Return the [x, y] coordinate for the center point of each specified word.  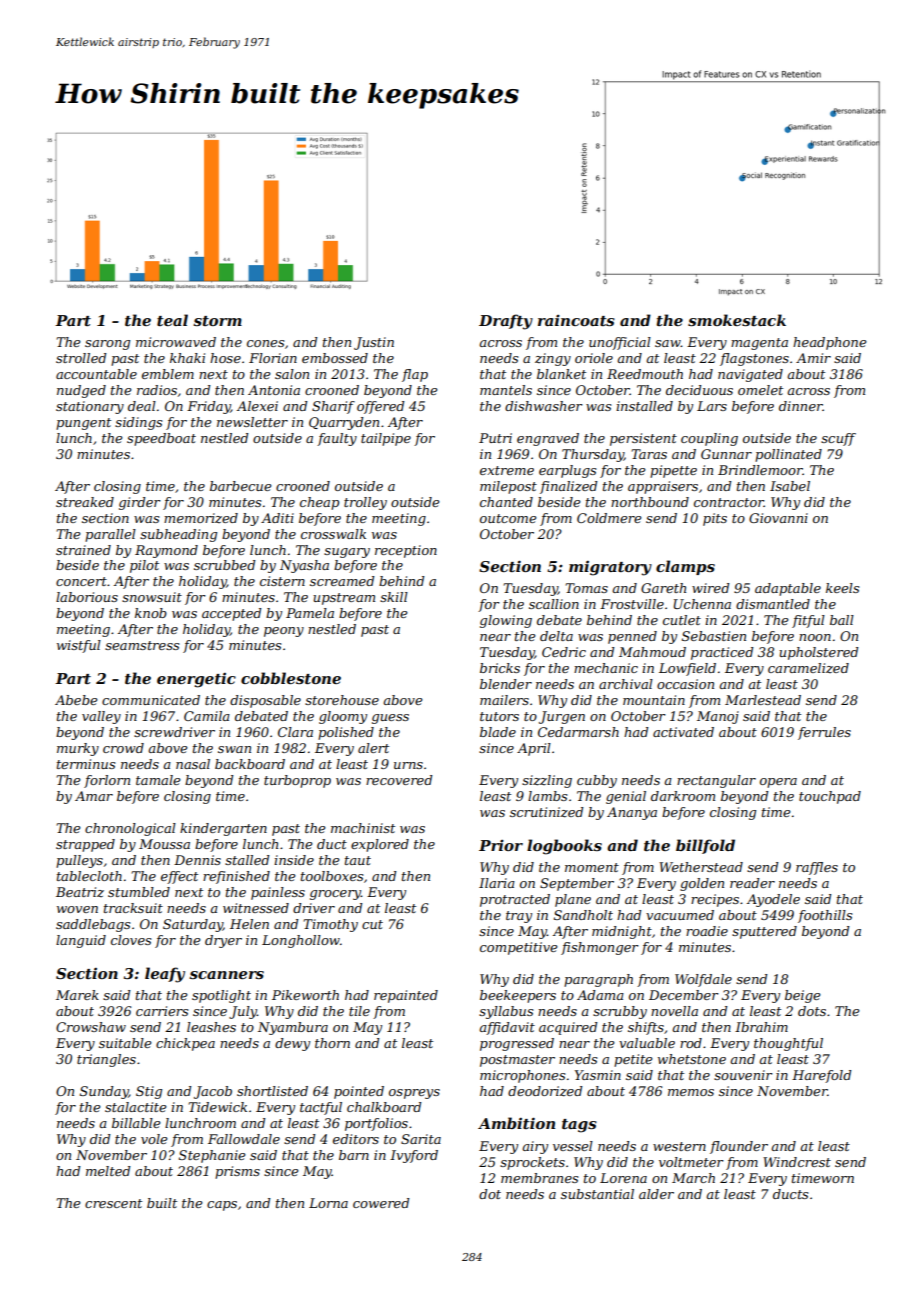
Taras [649, 454]
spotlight [221, 996]
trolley [365, 503]
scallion [554, 604]
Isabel [790, 486]
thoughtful [788, 1044]
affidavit [507, 1028]
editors [356, 1139]
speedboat [161, 439]
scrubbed [224, 565]
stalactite [136, 1107]
